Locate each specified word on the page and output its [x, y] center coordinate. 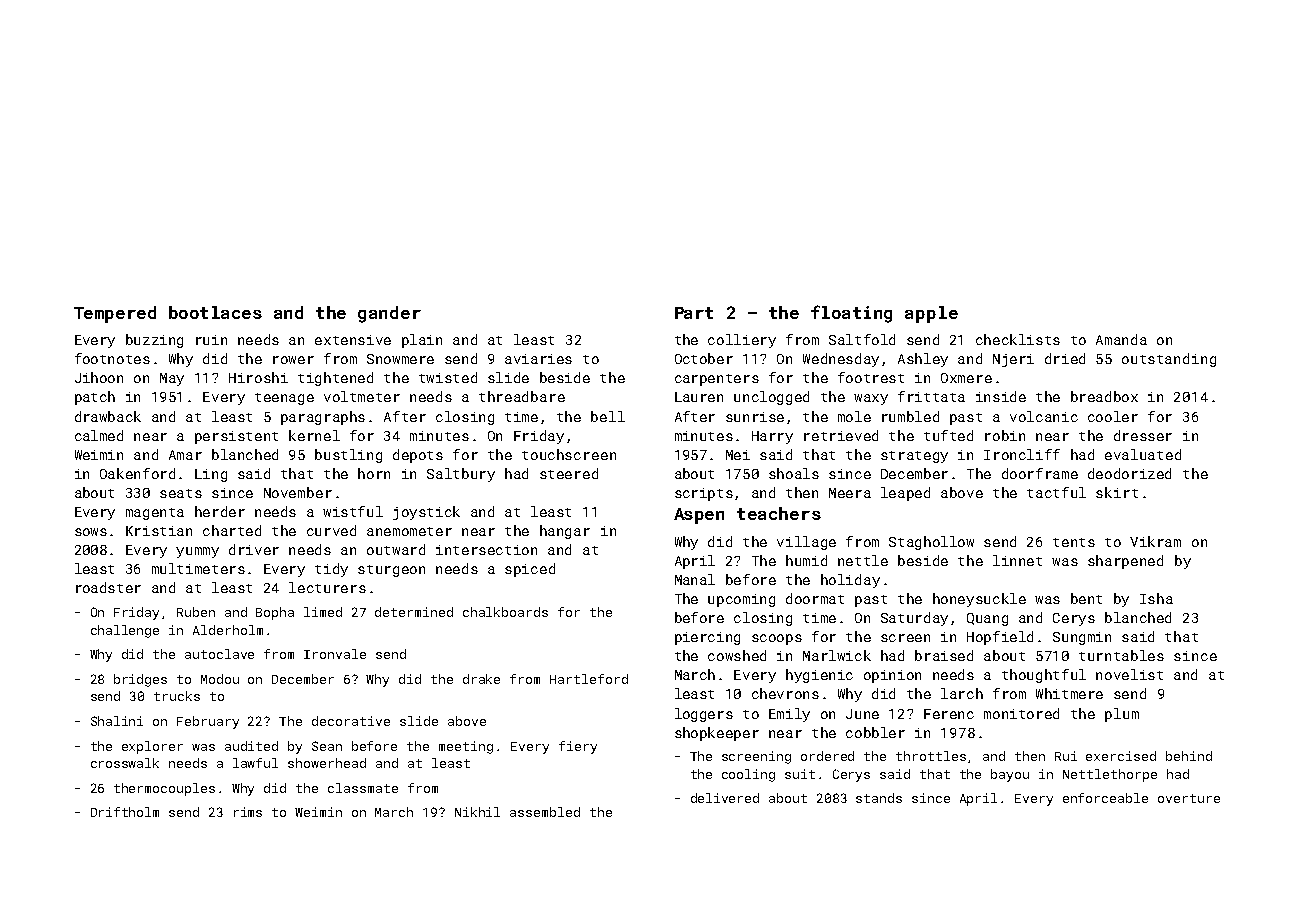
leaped [905, 494]
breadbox [1104, 396]
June [862, 714]
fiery [578, 747]
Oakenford [137, 473]
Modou [220, 679]
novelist [1129, 674]
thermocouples [164, 789]
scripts [704, 494]
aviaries [538, 359]
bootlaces [215, 312]
